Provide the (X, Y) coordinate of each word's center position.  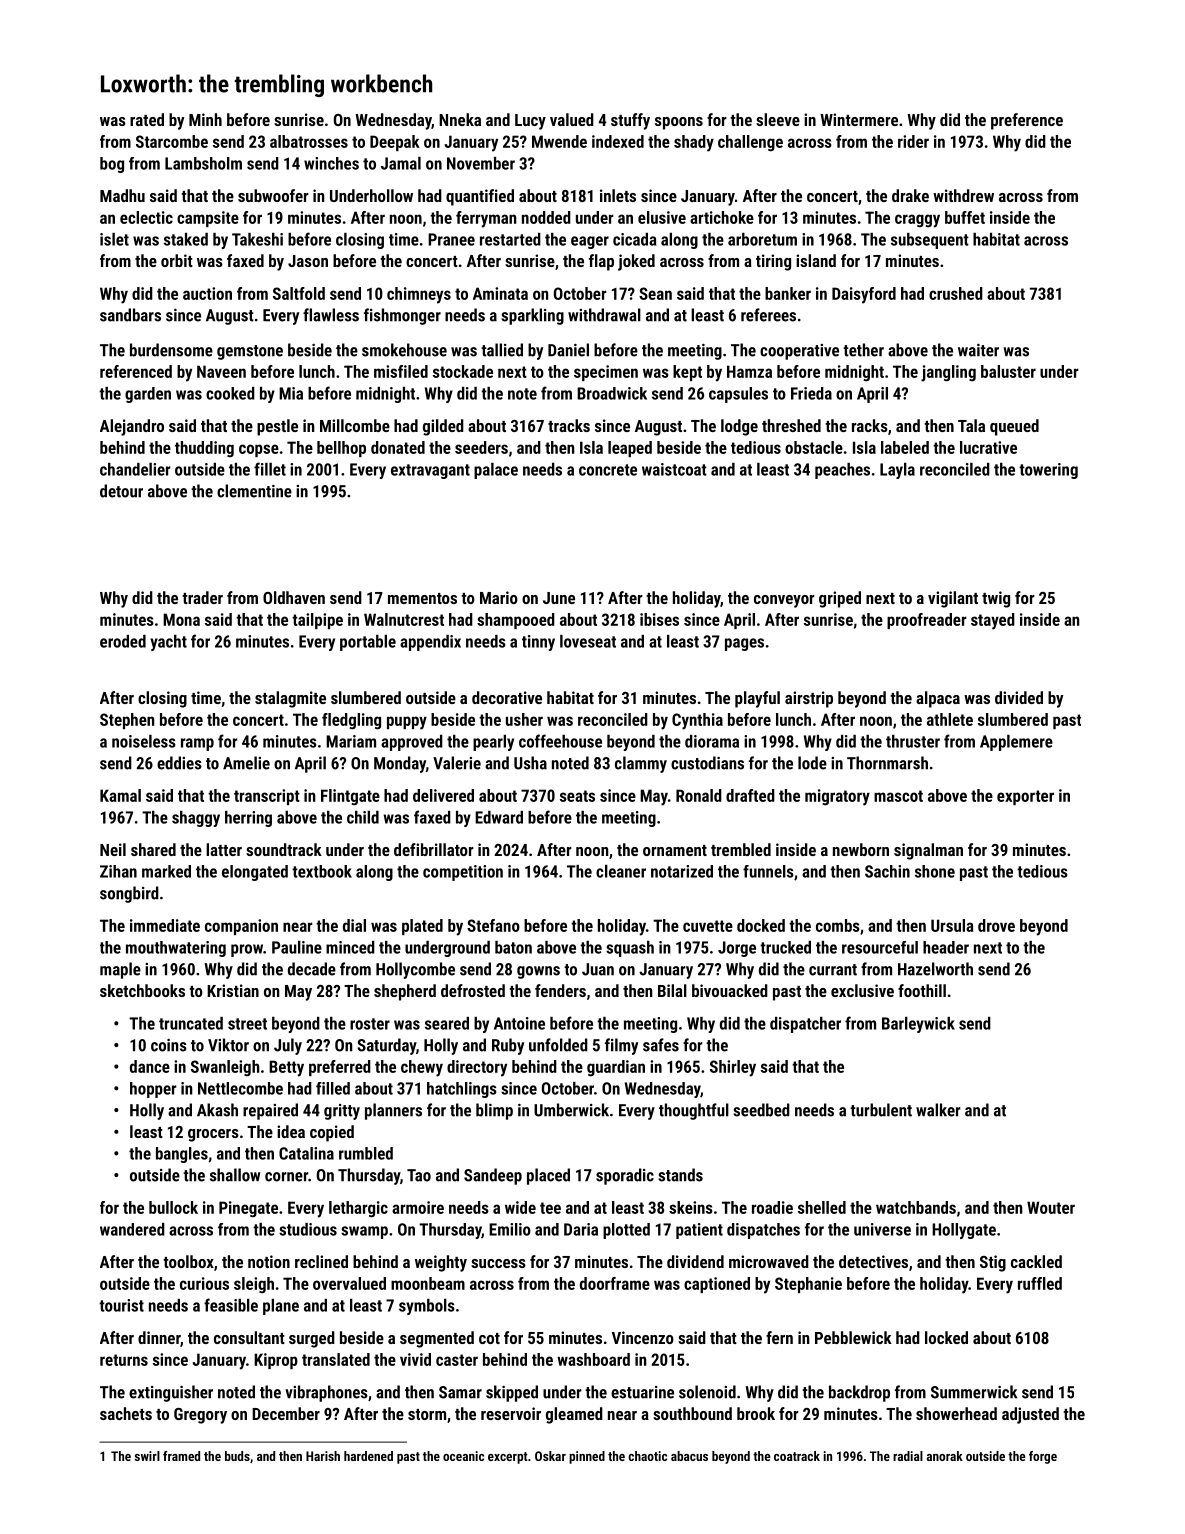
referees (768, 315)
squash (630, 949)
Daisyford (864, 295)
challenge (750, 143)
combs (838, 925)
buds (237, 1456)
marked (166, 871)
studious (308, 1229)
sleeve (778, 119)
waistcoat (674, 469)
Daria (581, 1229)
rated (147, 119)
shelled (822, 1207)
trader (202, 597)
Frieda (811, 393)
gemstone (250, 352)
